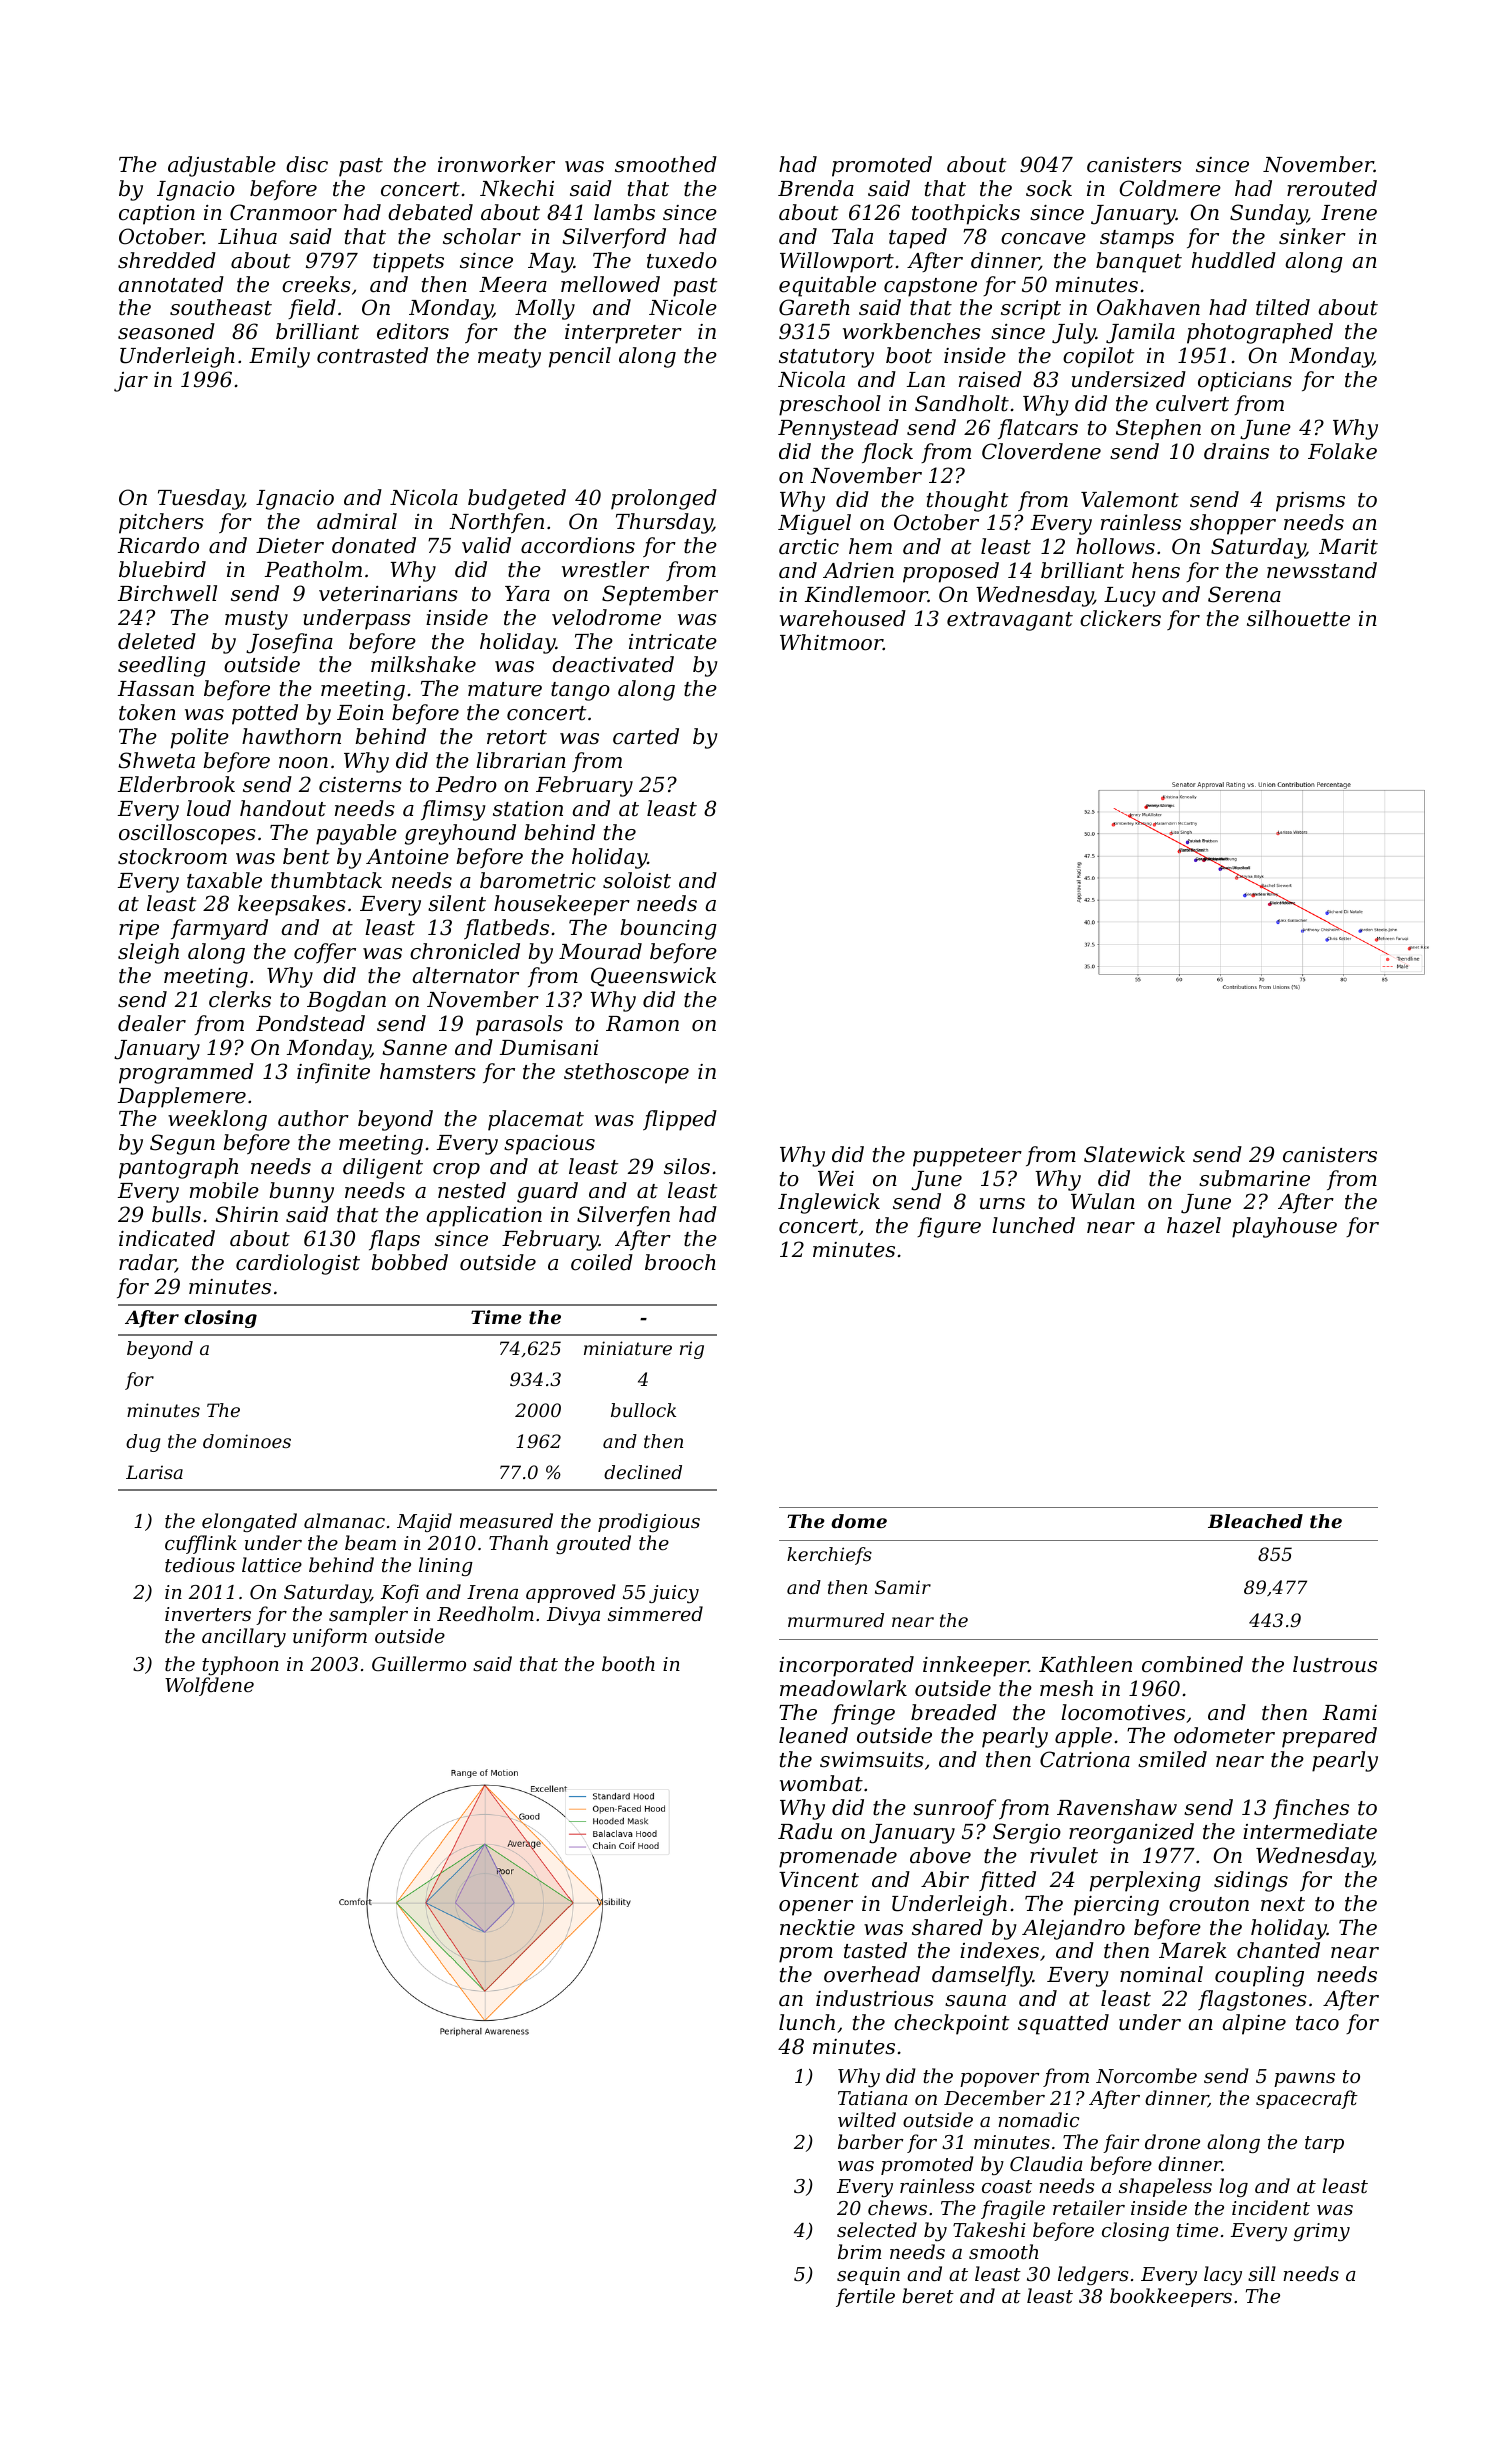  I want to click on indicated, so click(167, 1238).
